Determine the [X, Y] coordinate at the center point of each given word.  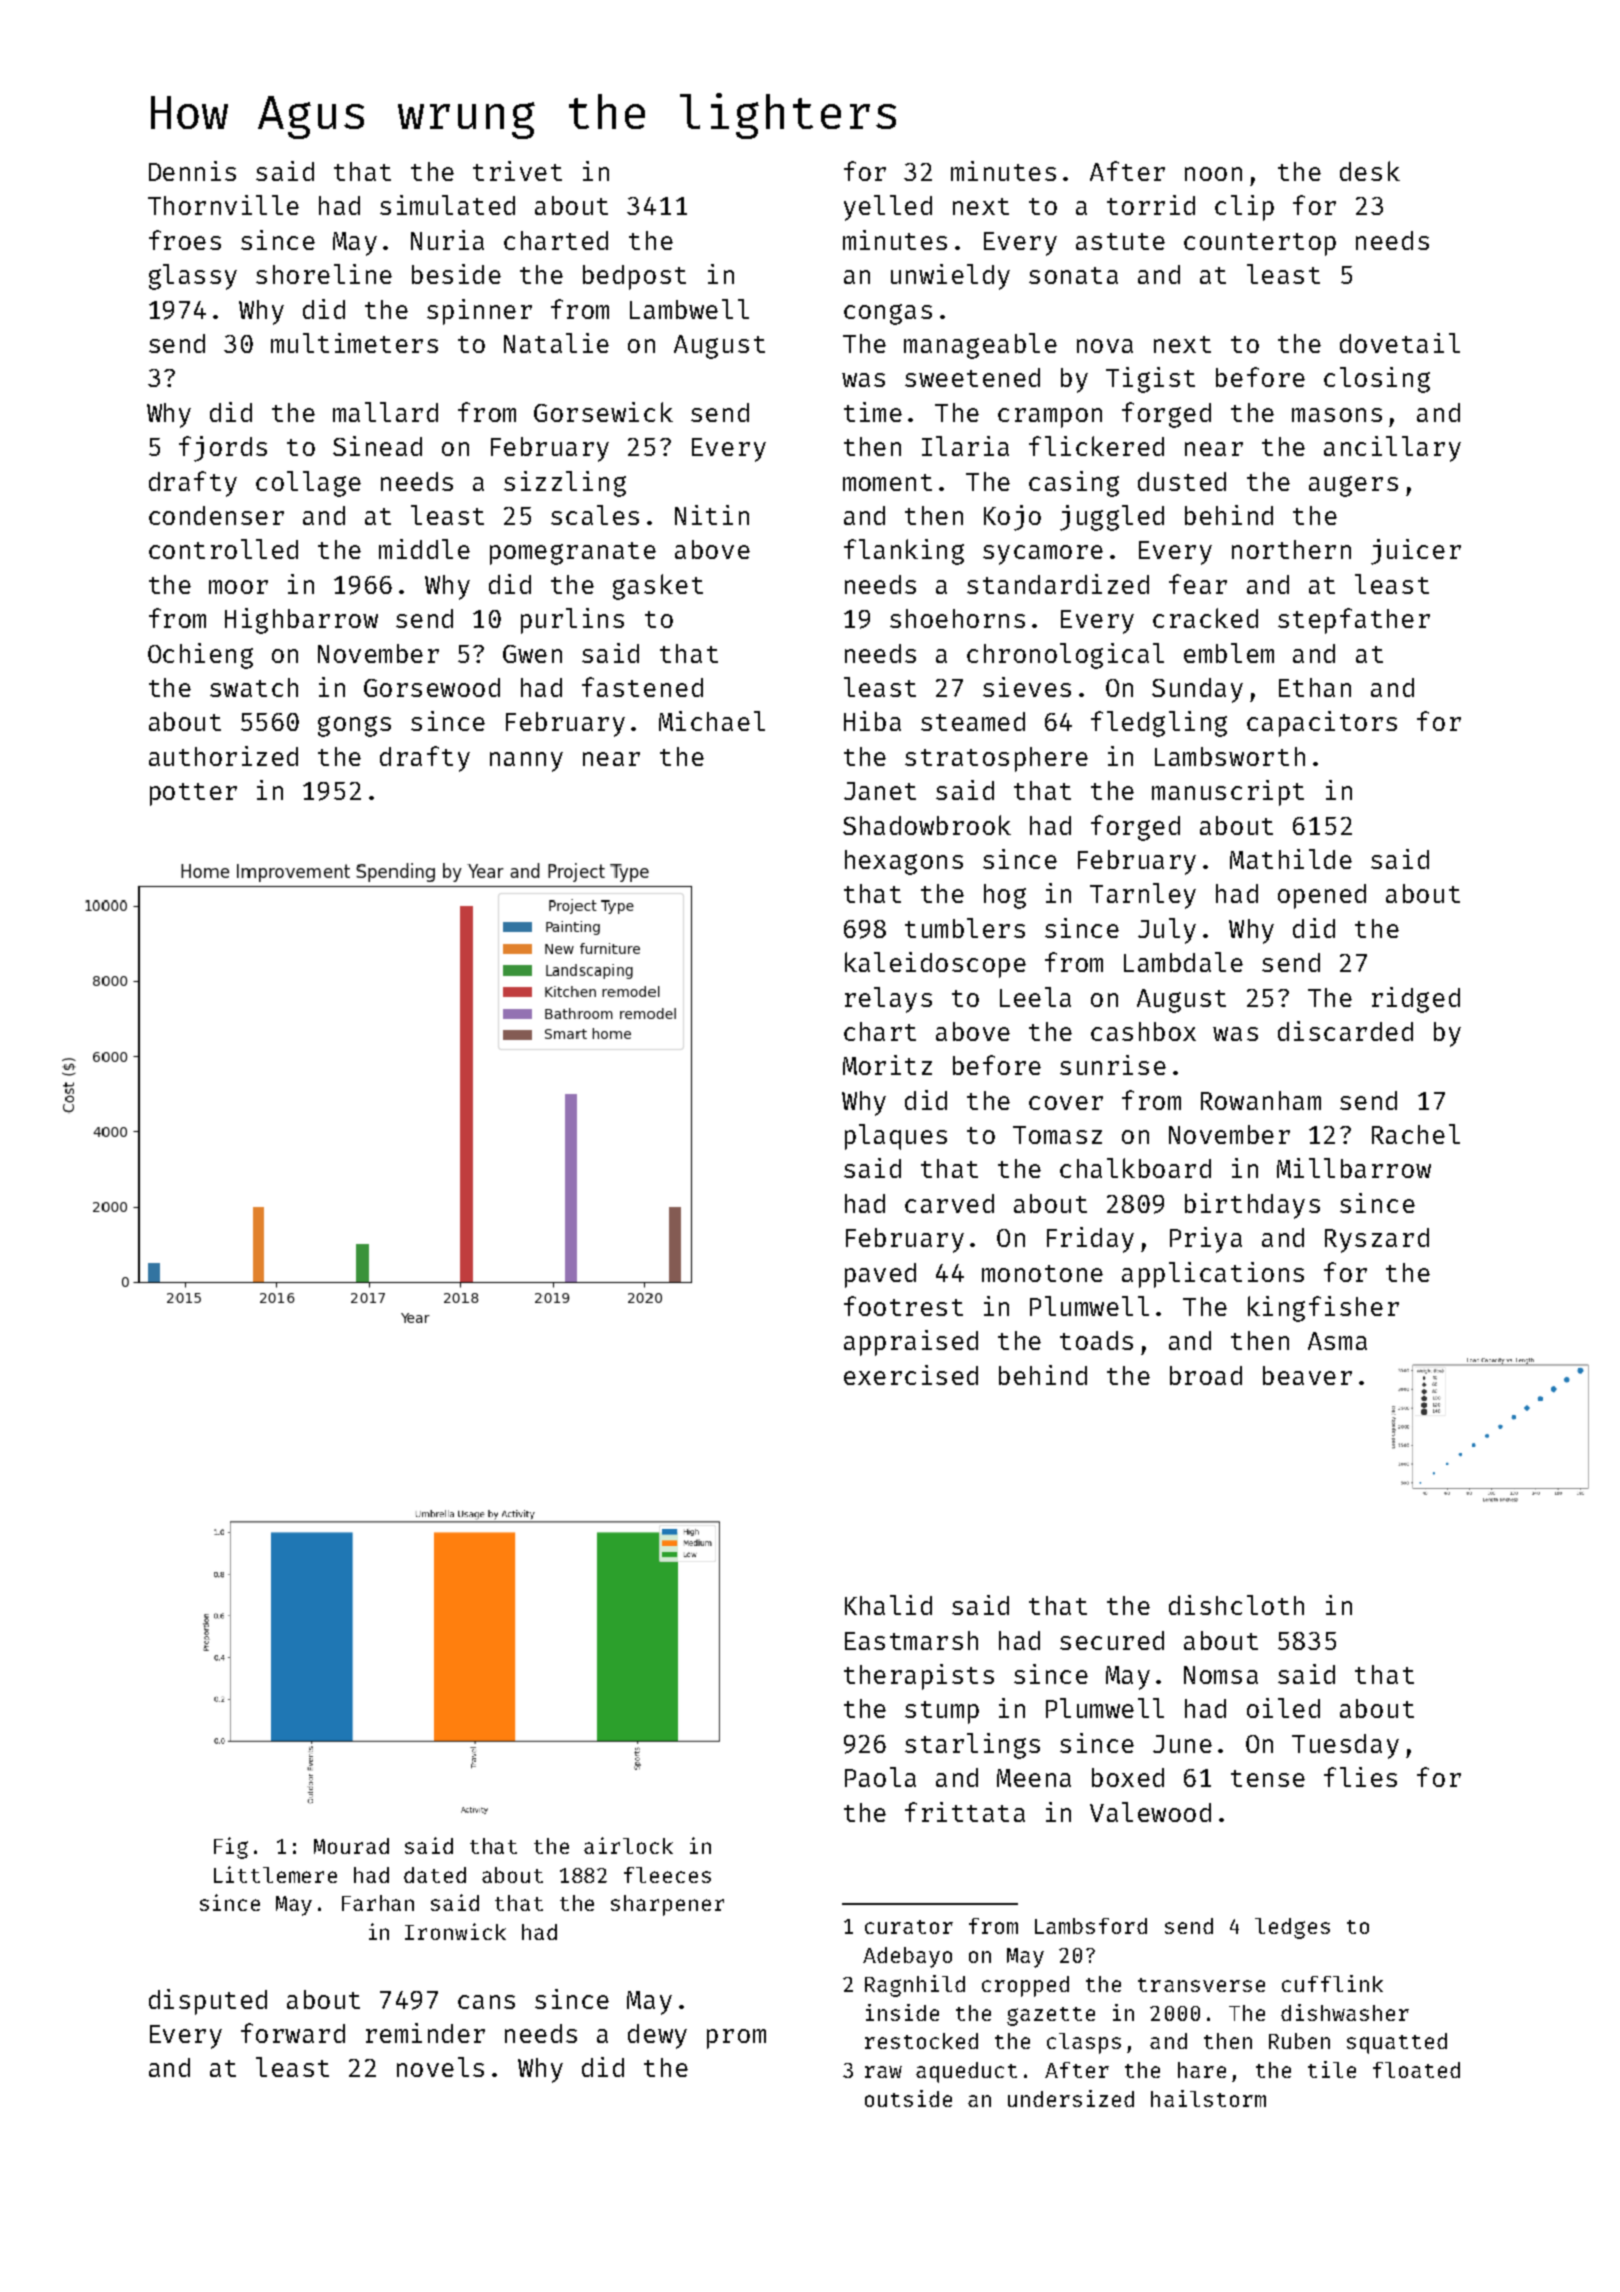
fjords [223, 449]
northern [1291, 549]
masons [1337, 415]
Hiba [872, 721]
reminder [425, 2033]
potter [193, 794]
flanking [904, 552]
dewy [657, 2036]
